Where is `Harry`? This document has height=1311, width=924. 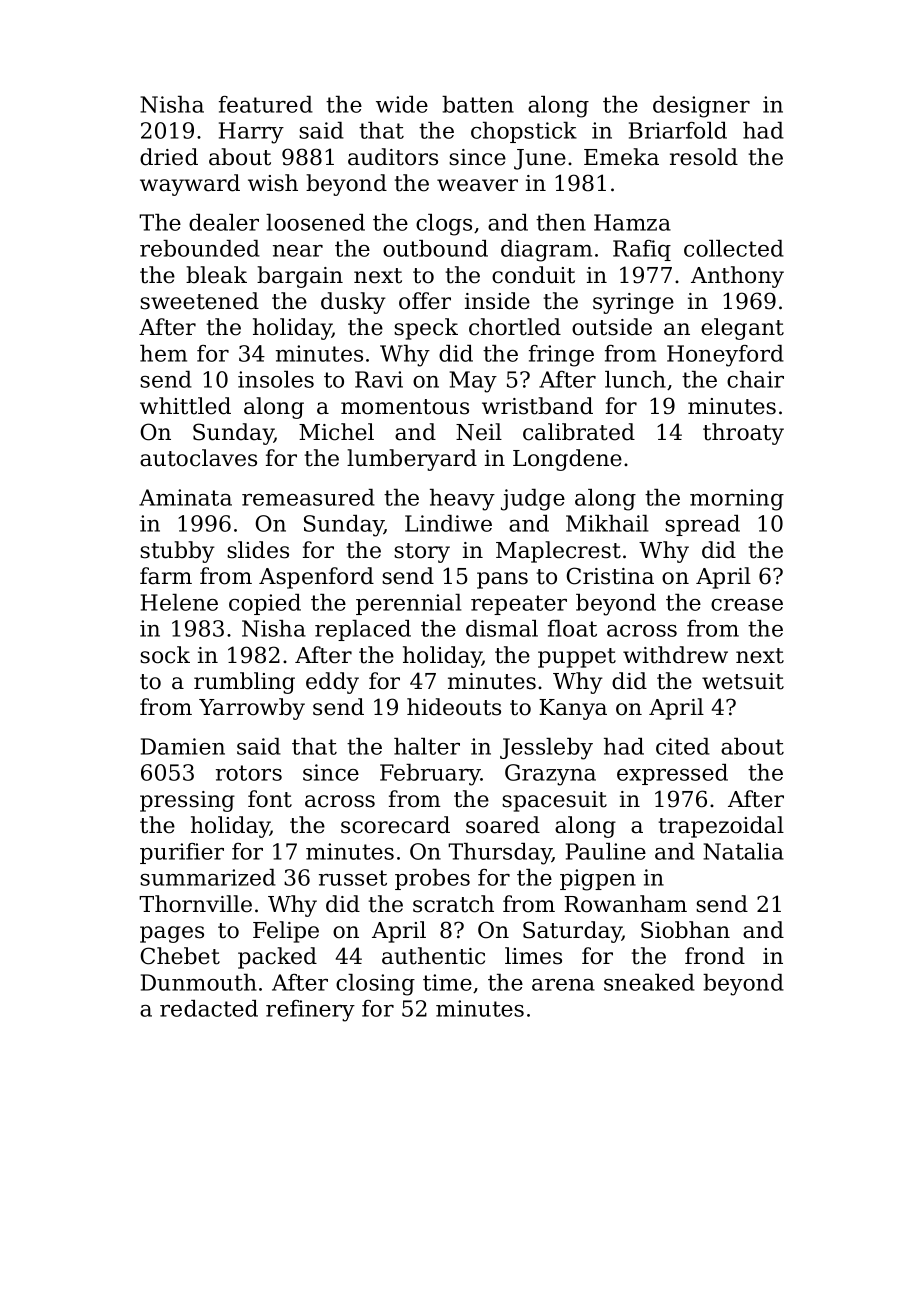 Harry is located at coordinates (251, 133).
